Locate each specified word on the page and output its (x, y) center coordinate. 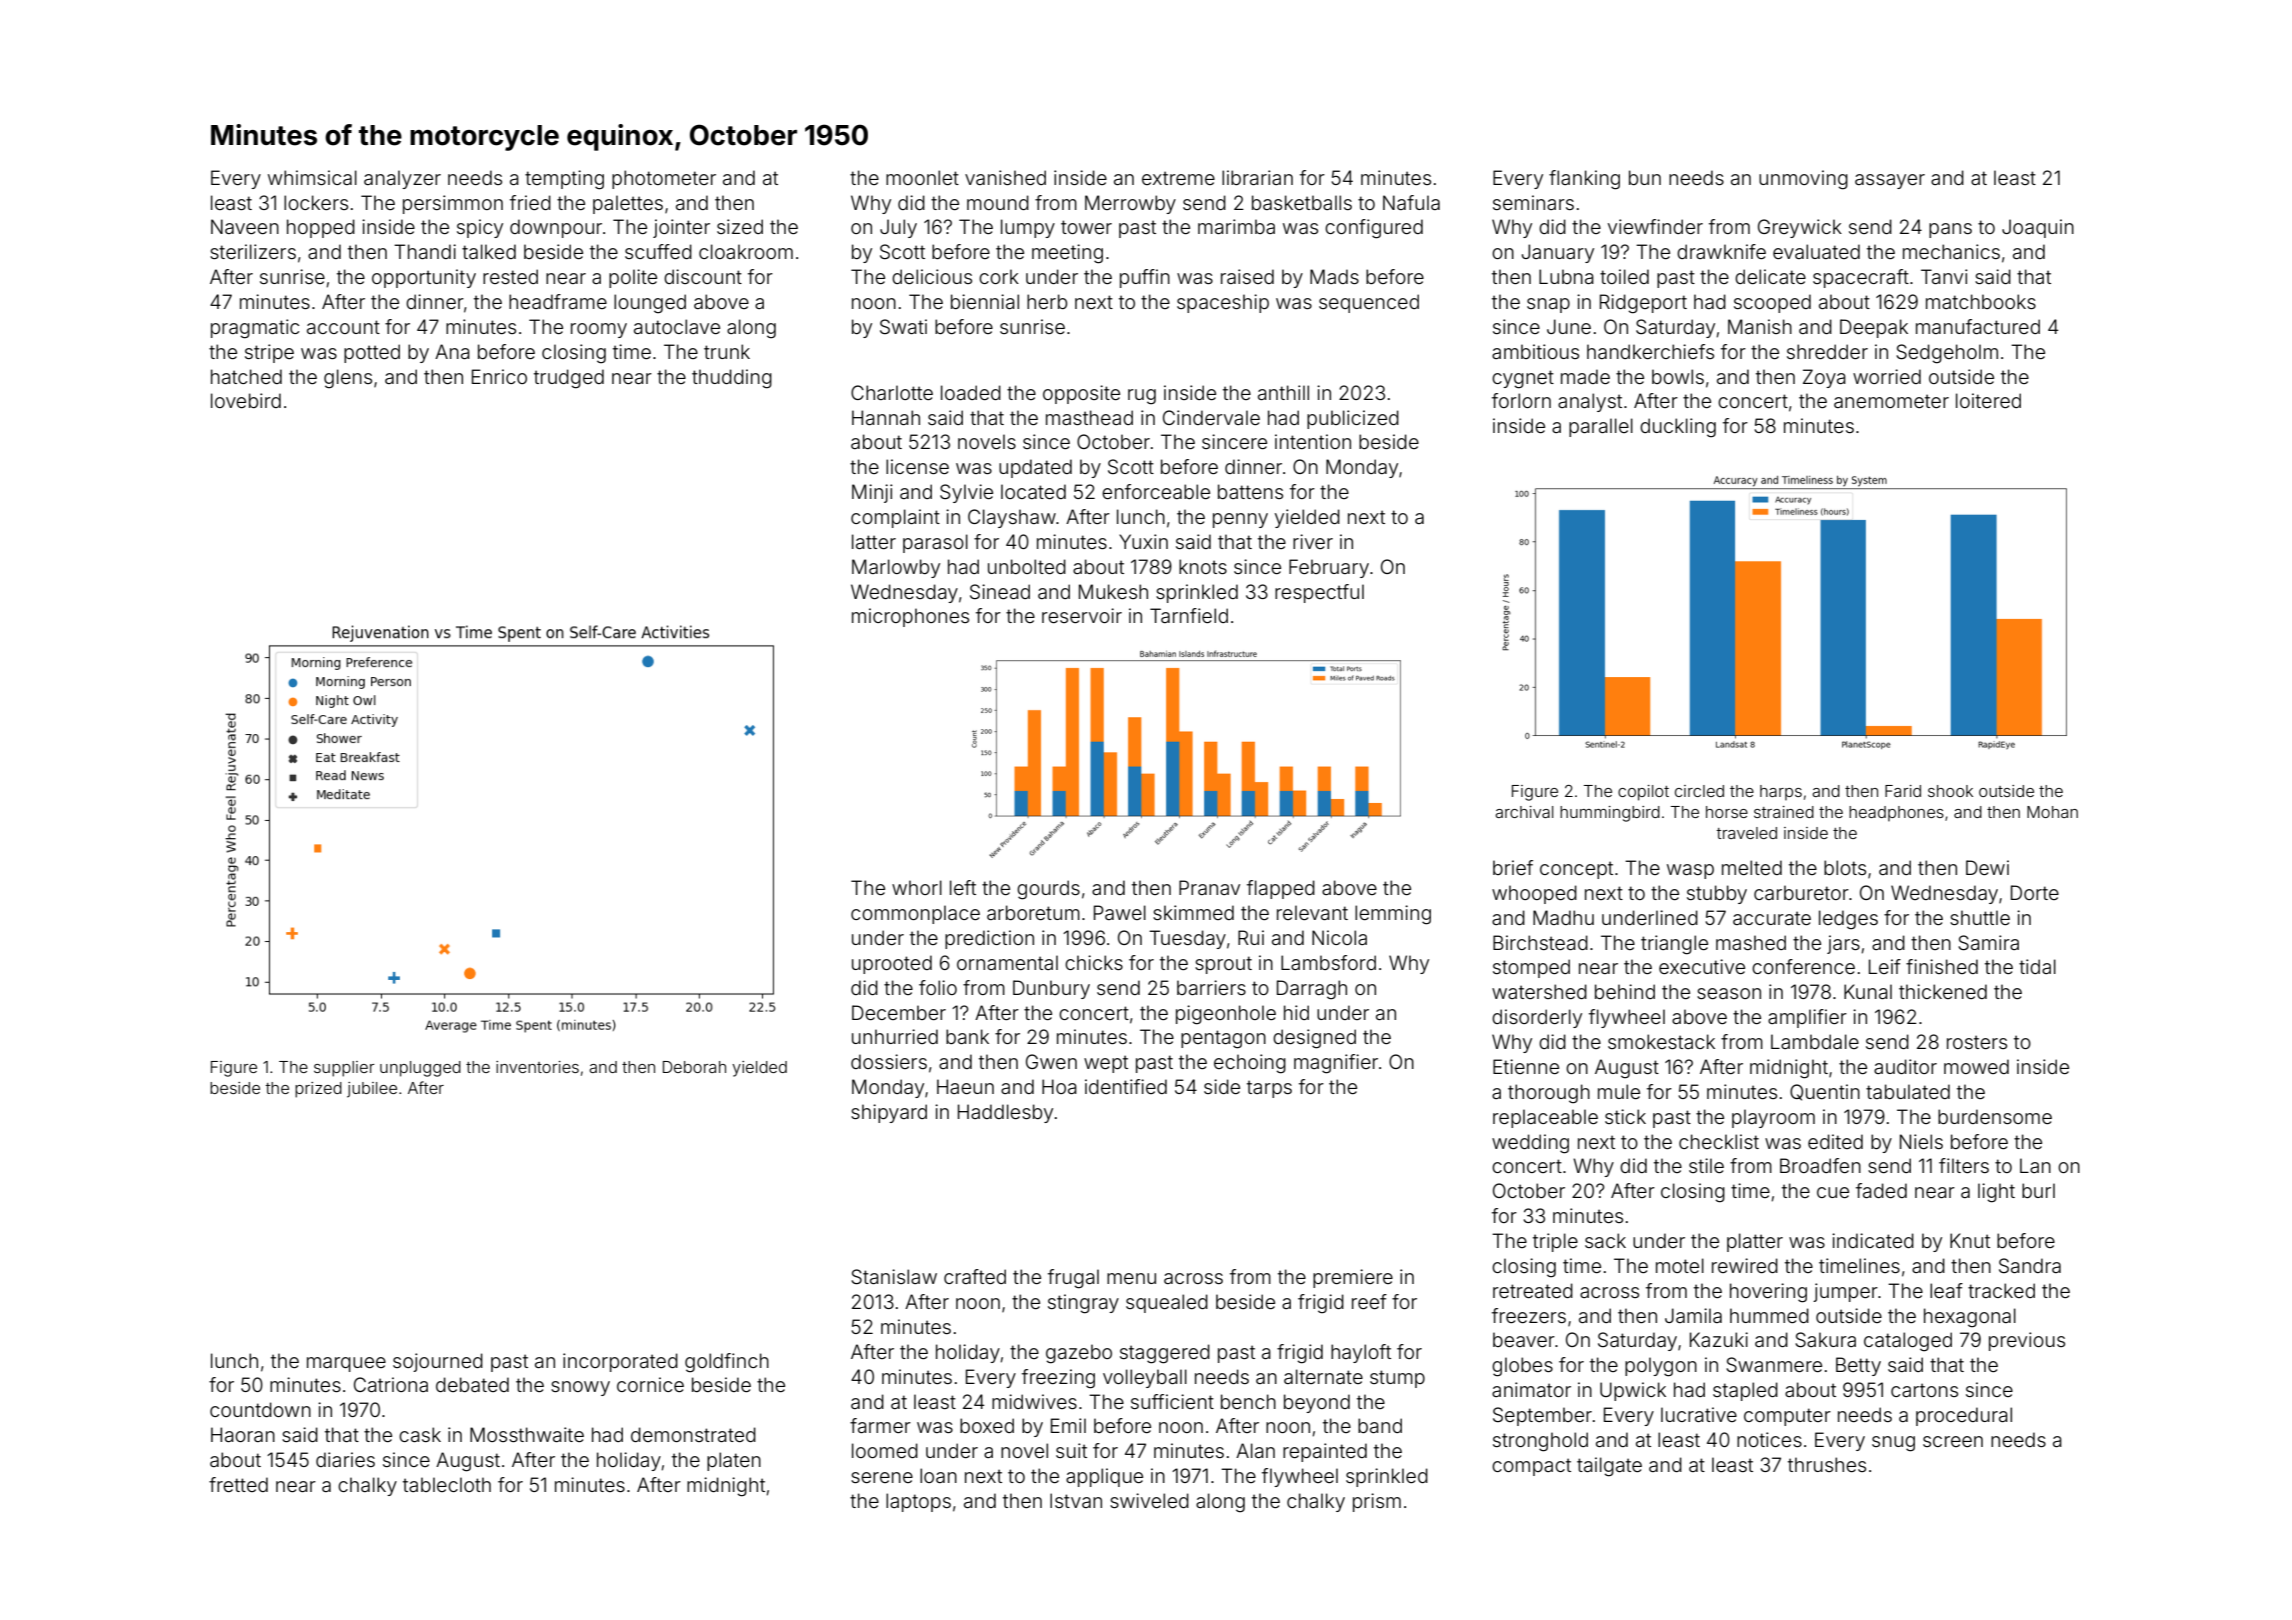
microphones (910, 617)
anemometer (1891, 401)
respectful (1319, 593)
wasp (1690, 871)
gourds (1048, 890)
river (1313, 541)
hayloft (1361, 1353)
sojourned (438, 1362)
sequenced (1369, 303)
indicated (1873, 1240)
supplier (344, 1069)
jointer (681, 228)
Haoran (243, 1434)
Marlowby (896, 568)
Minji (872, 493)
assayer (1890, 181)
